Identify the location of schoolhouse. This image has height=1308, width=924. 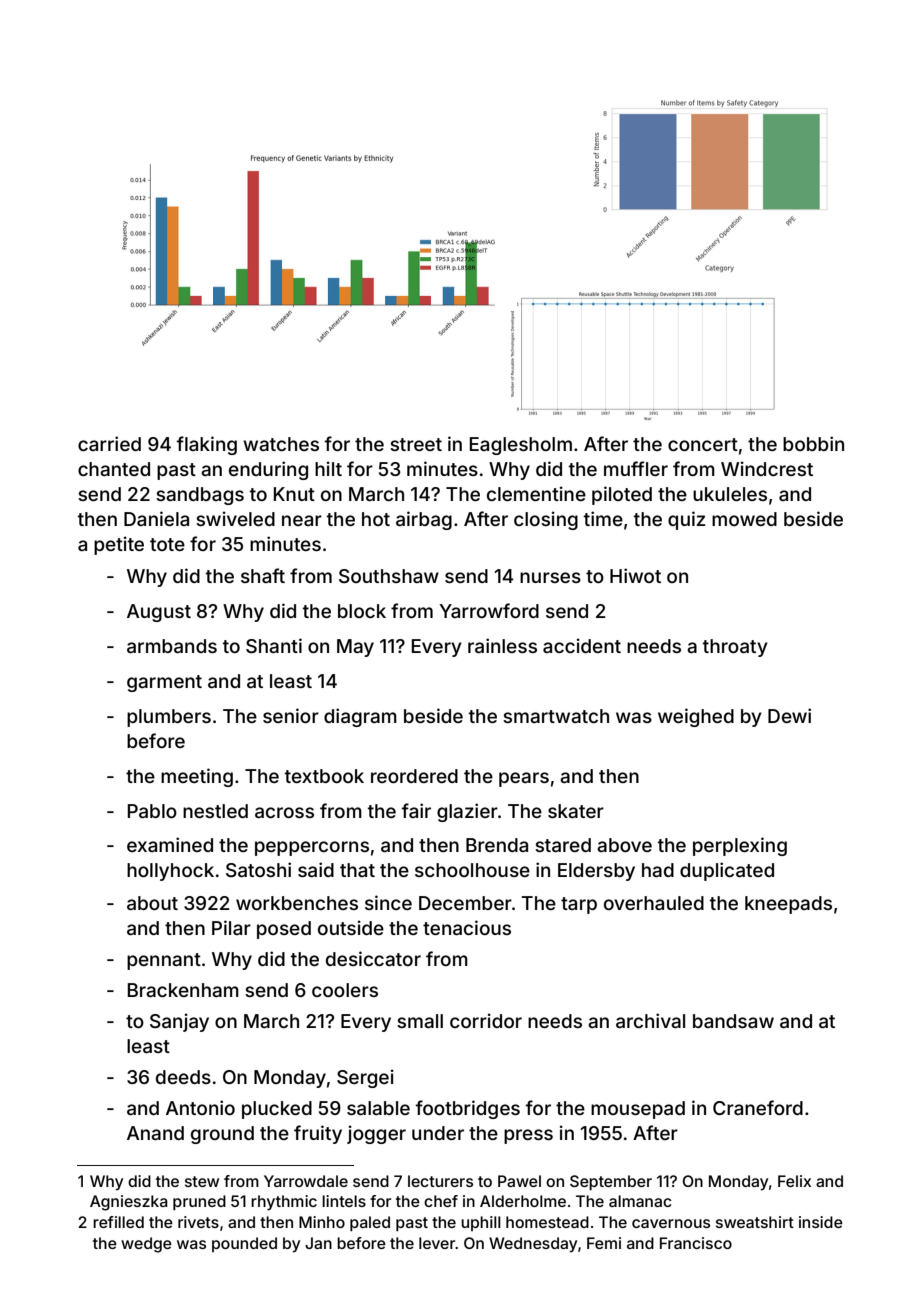
(472, 870).
